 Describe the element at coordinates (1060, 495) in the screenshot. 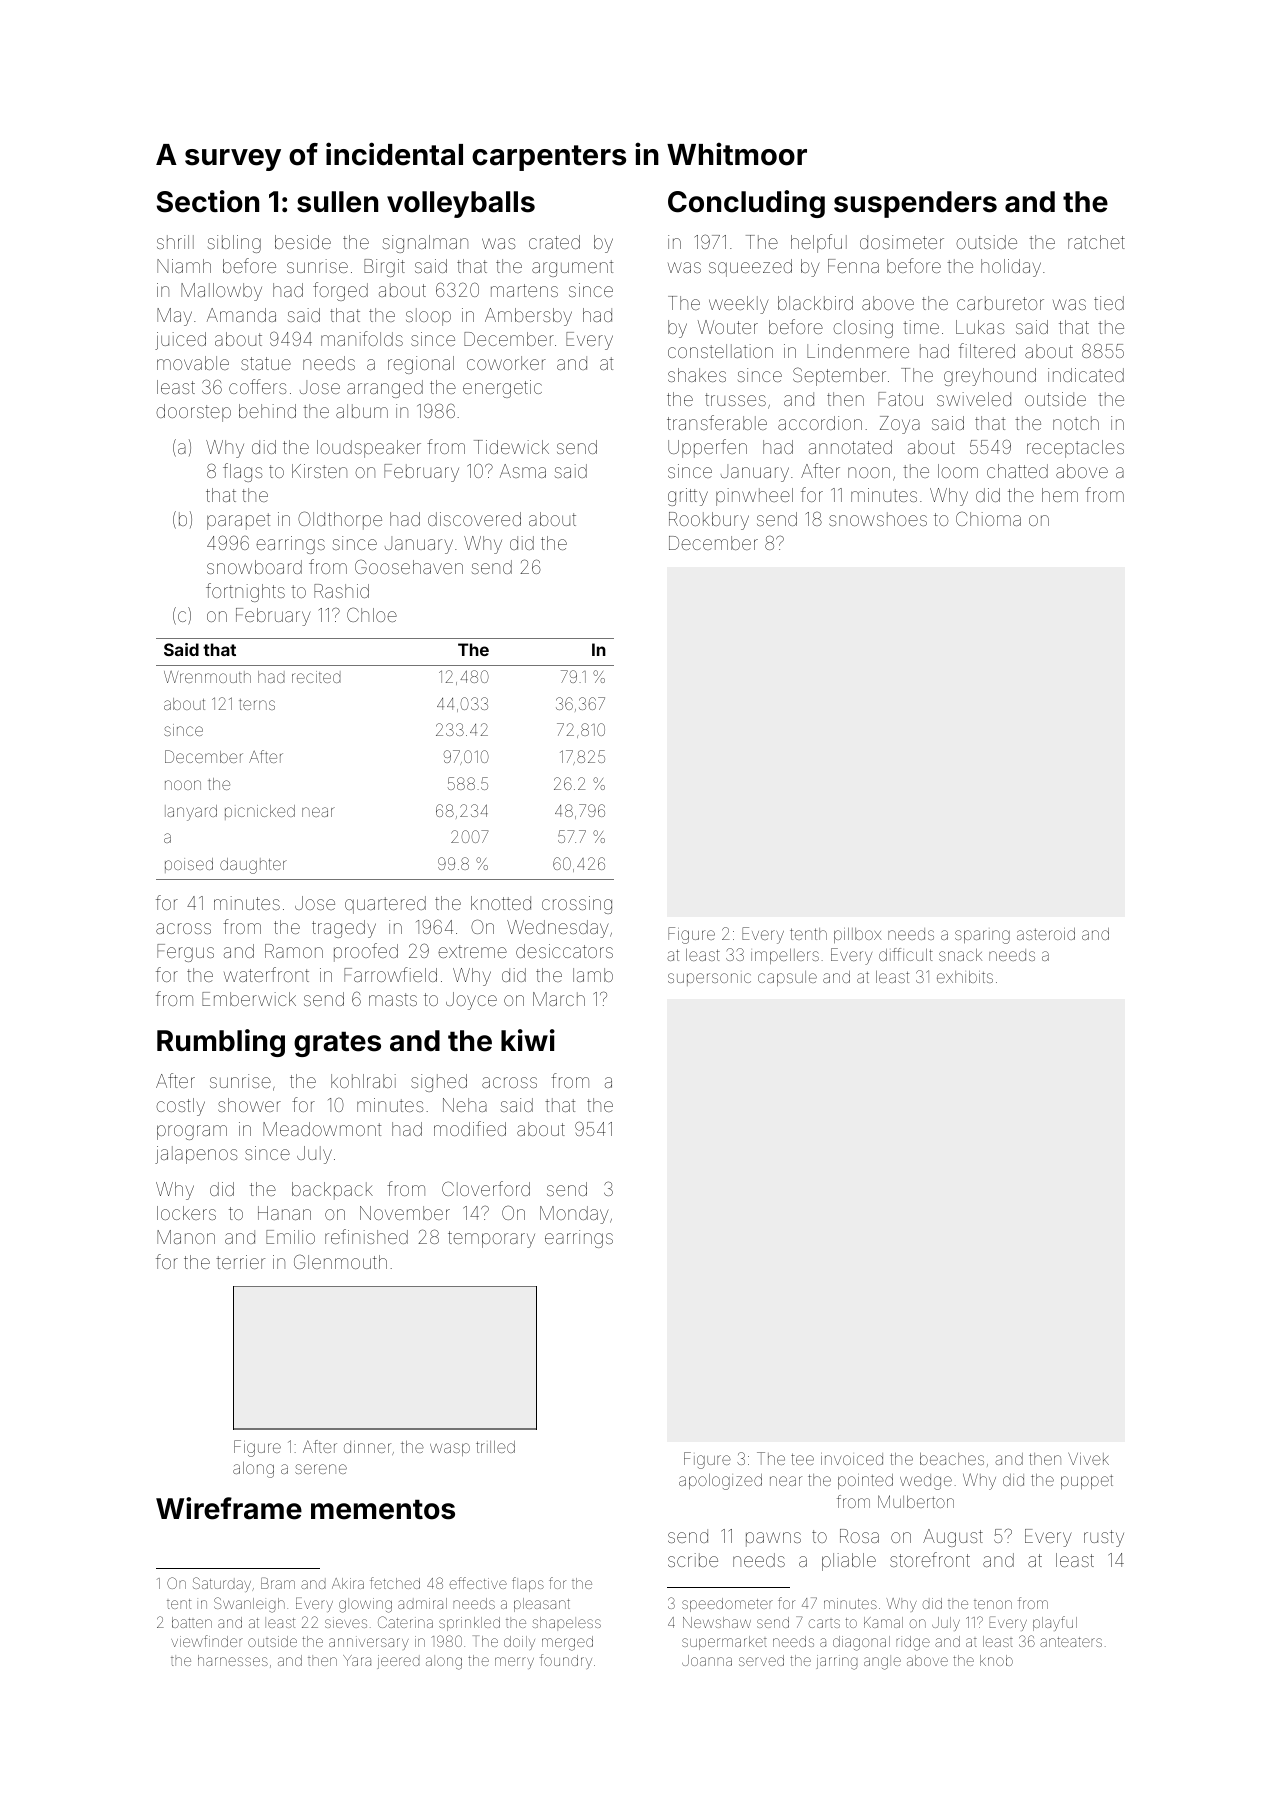

I see `hem` at that location.
